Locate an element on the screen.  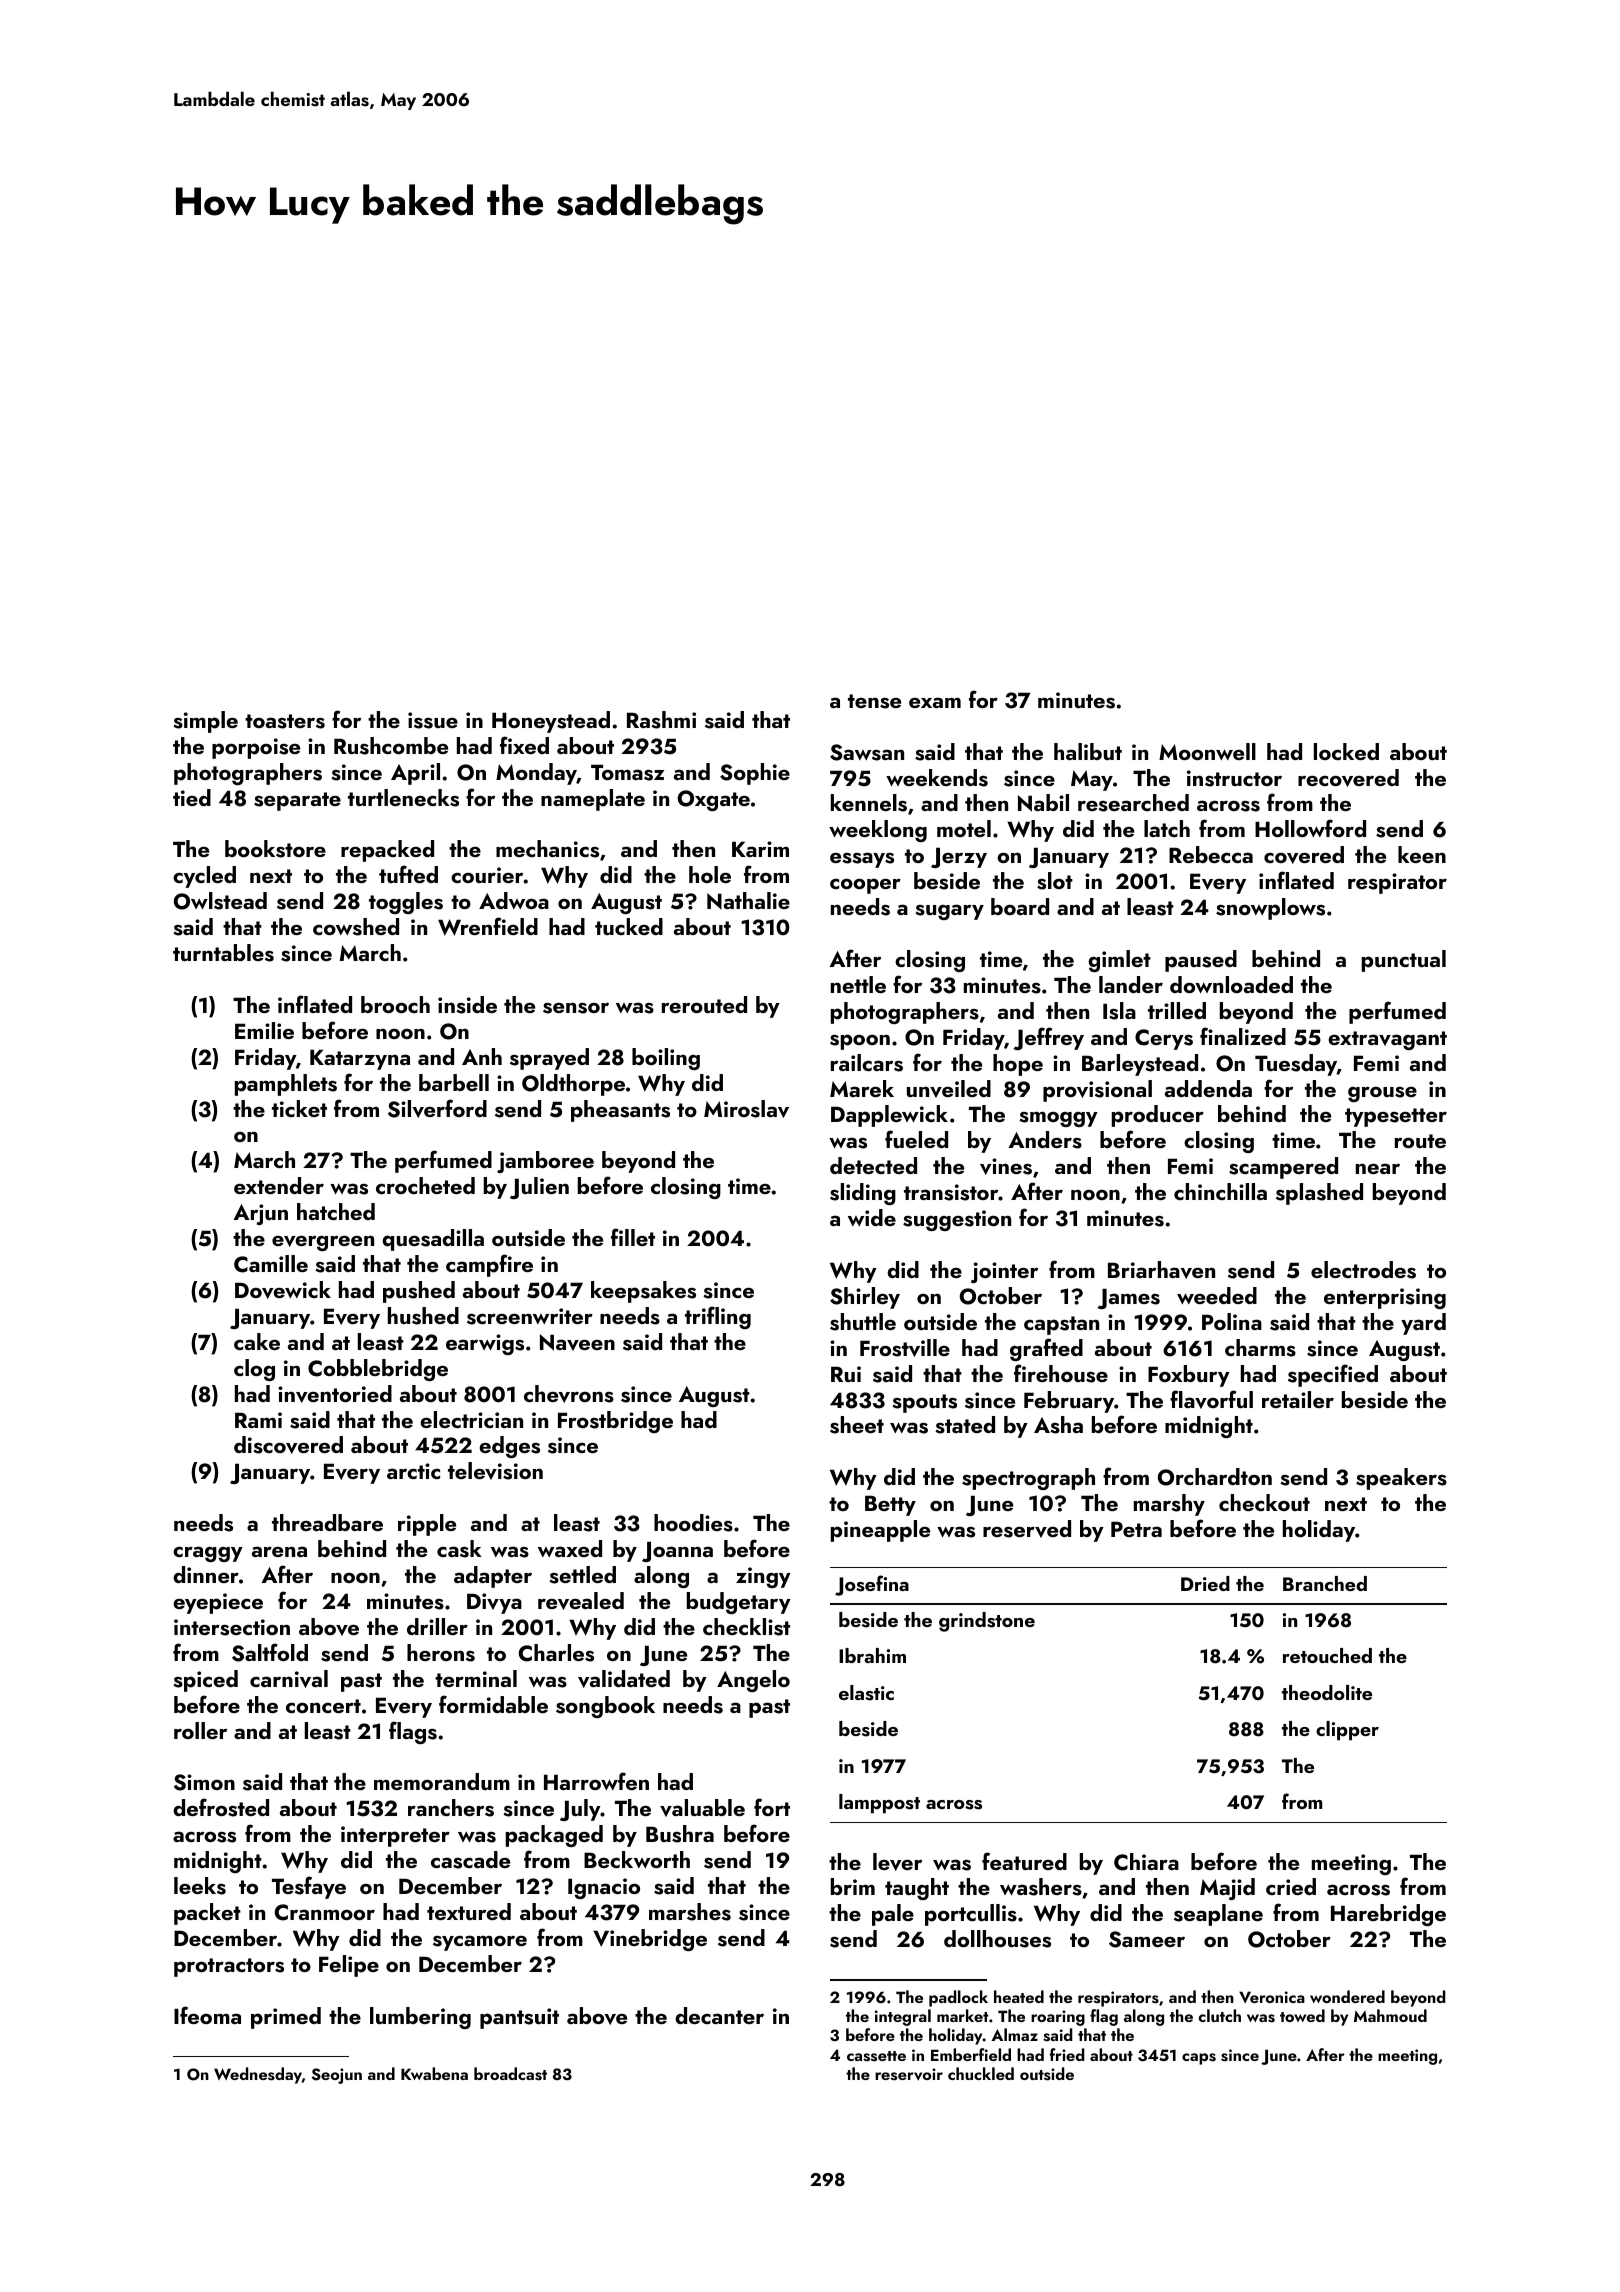
reservoir is located at coordinates (909, 2074).
